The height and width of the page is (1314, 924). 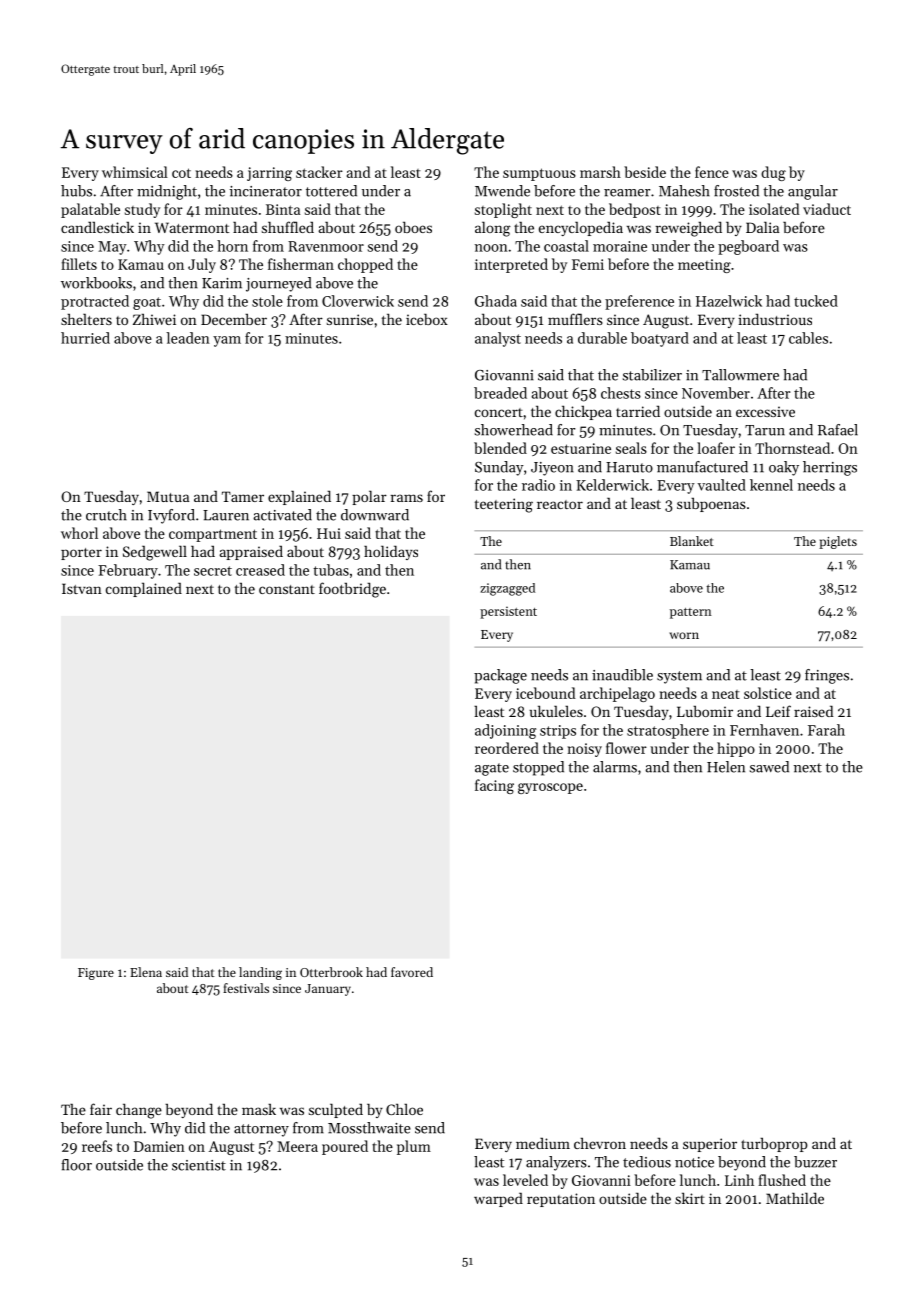 What do you see at coordinates (769, 767) in the page?
I see `sawed` at bounding box center [769, 767].
